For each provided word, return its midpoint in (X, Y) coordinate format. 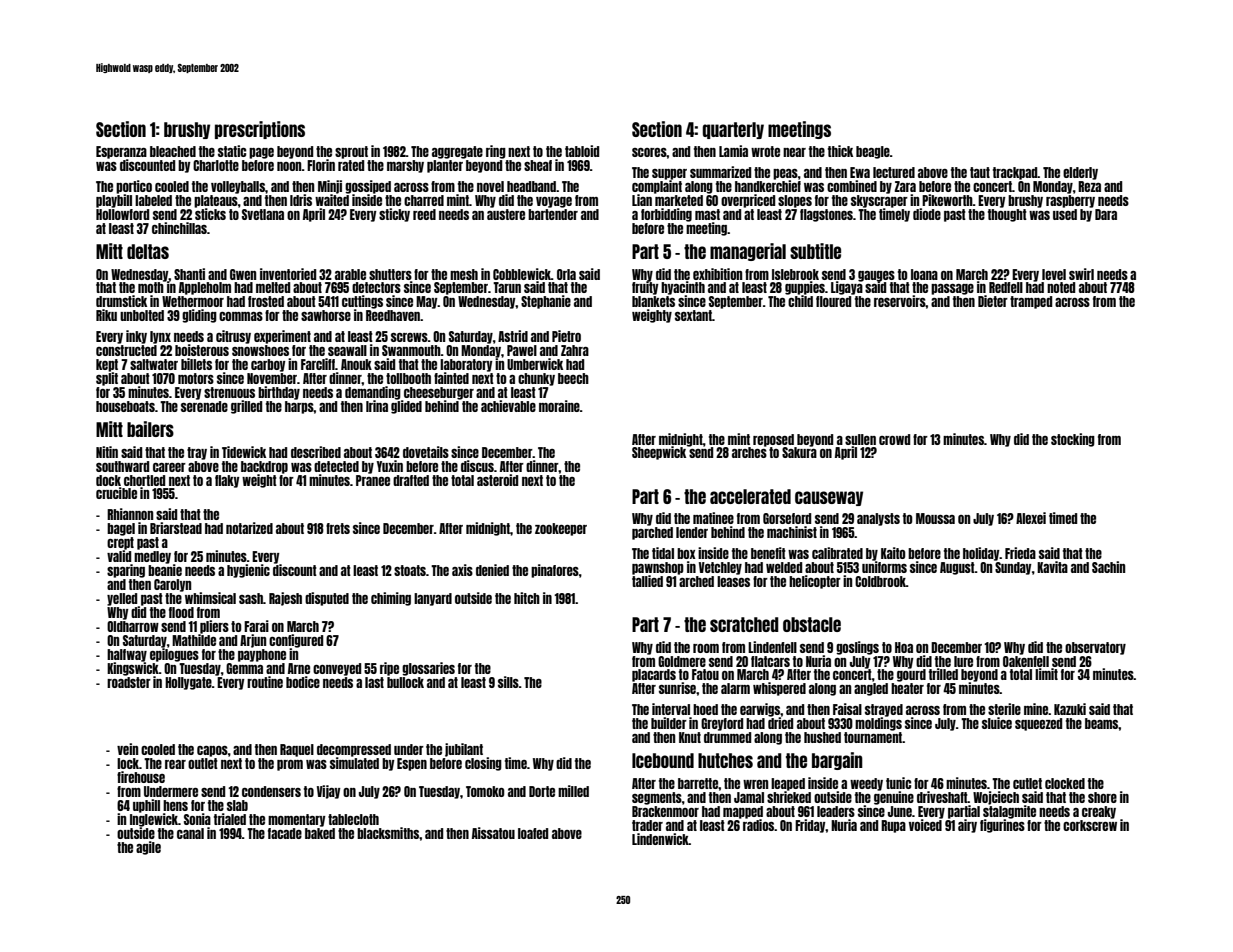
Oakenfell (1026, 661)
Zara (905, 186)
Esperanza (121, 152)
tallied (647, 581)
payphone (262, 655)
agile (148, 848)
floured (833, 301)
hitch (527, 598)
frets (338, 528)
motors (196, 378)
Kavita (1052, 567)
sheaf (538, 165)
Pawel (522, 350)
